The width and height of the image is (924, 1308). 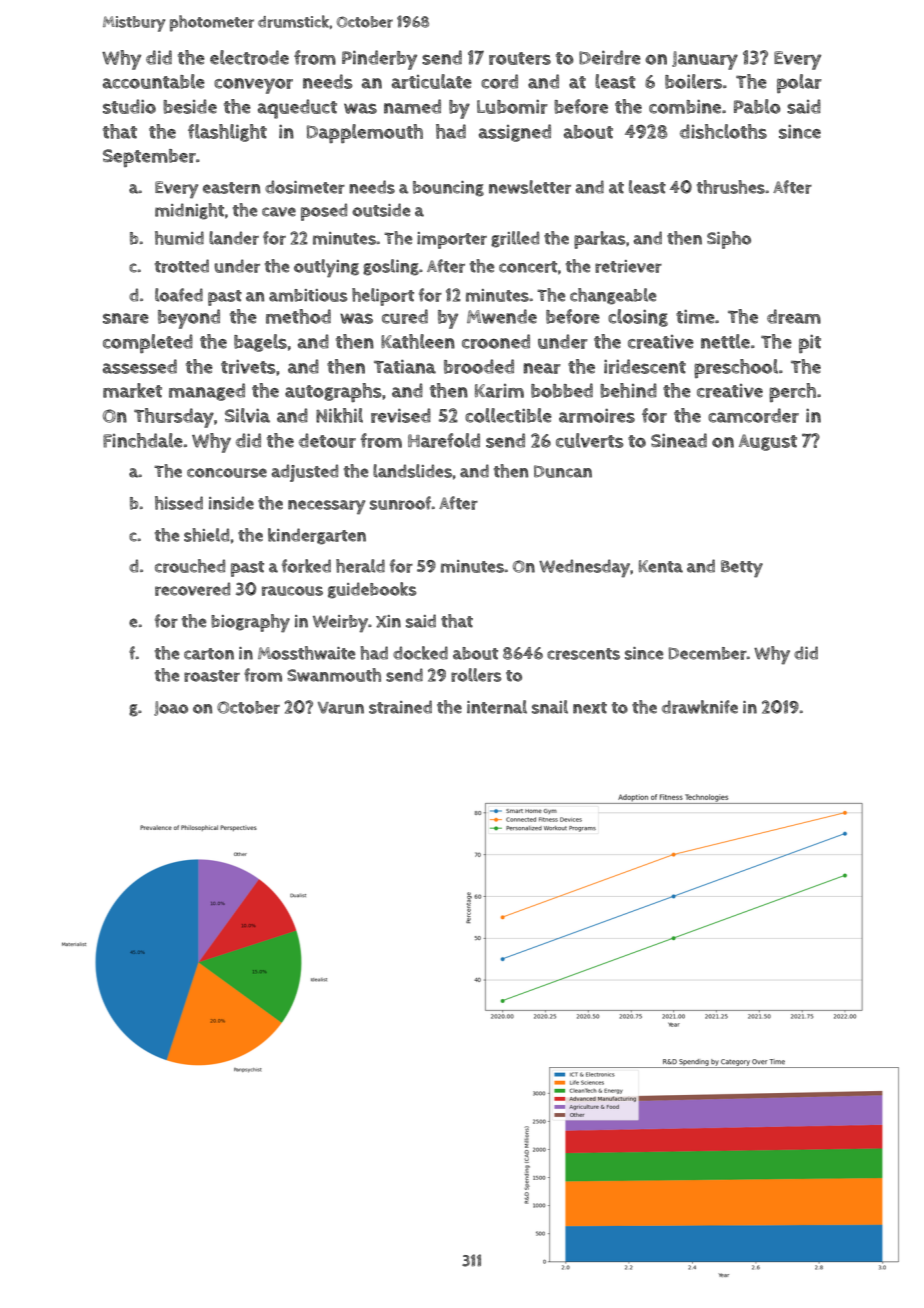 I want to click on snare, so click(x=126, y=318).
